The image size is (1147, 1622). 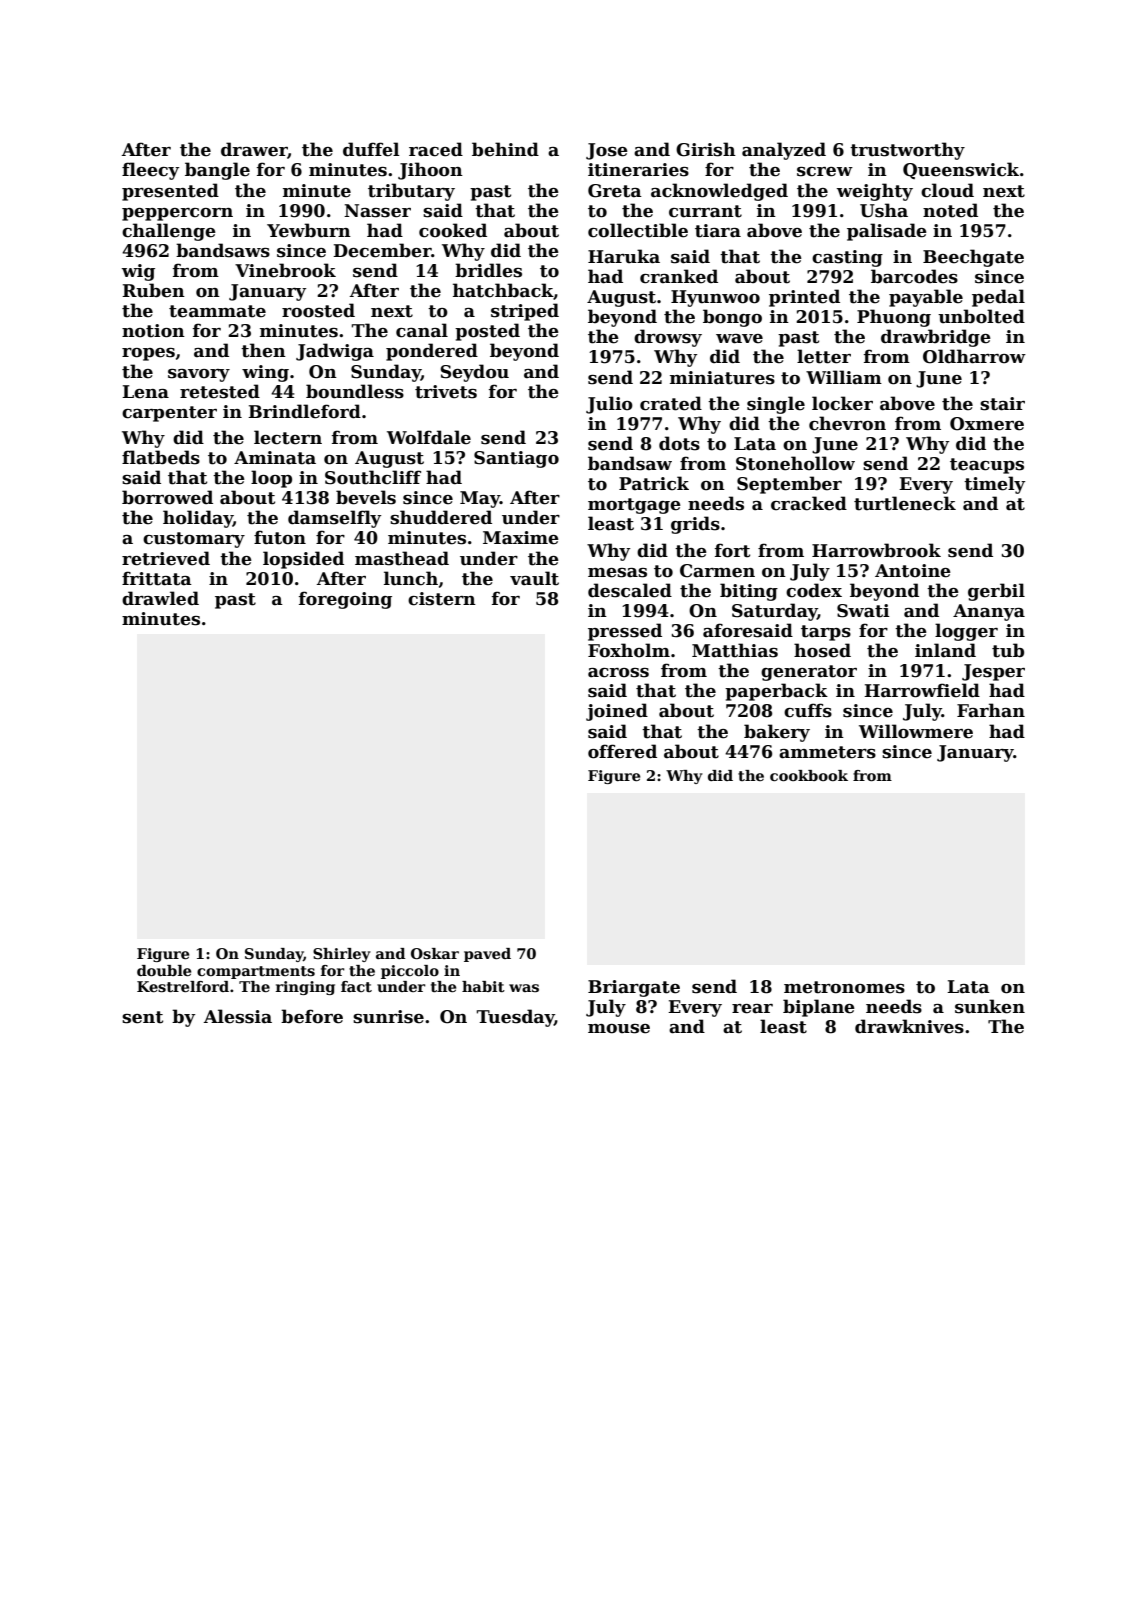 What do you see at coordinates (305, 988) in the screenshot?
I see `ringing` at bounding box center [305, 988].
